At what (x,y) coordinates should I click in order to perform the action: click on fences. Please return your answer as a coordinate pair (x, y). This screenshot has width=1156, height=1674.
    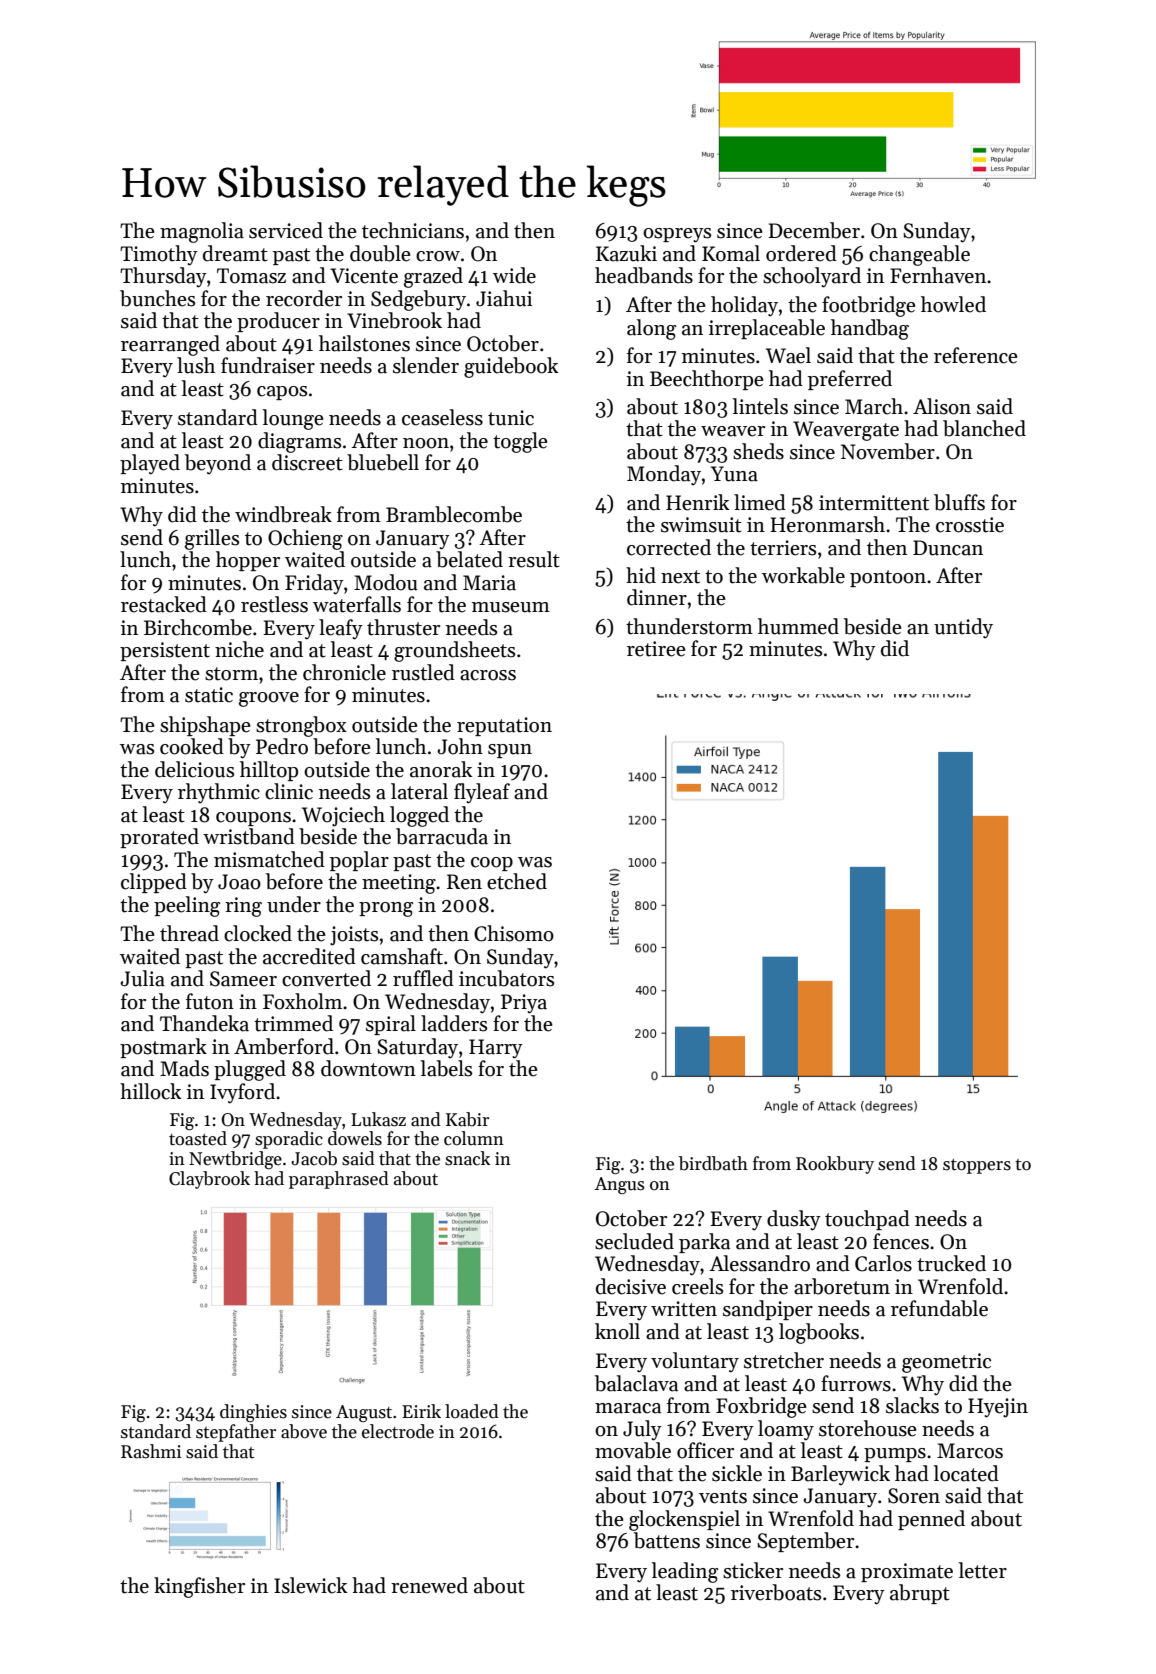
    Looking at the image, I should click on (901, 1241).
